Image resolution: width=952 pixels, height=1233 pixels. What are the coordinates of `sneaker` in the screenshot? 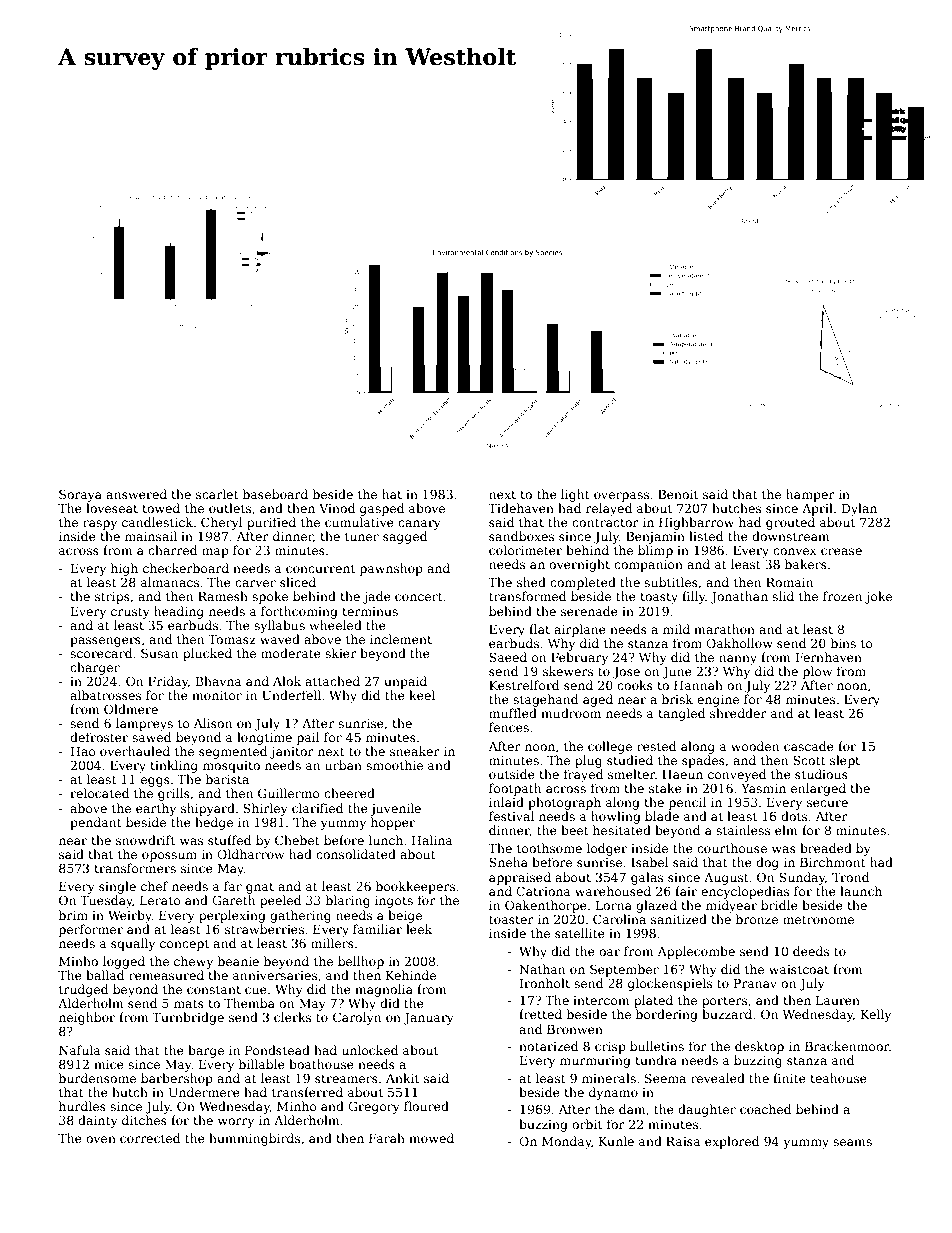 It's located at (415, 751).
